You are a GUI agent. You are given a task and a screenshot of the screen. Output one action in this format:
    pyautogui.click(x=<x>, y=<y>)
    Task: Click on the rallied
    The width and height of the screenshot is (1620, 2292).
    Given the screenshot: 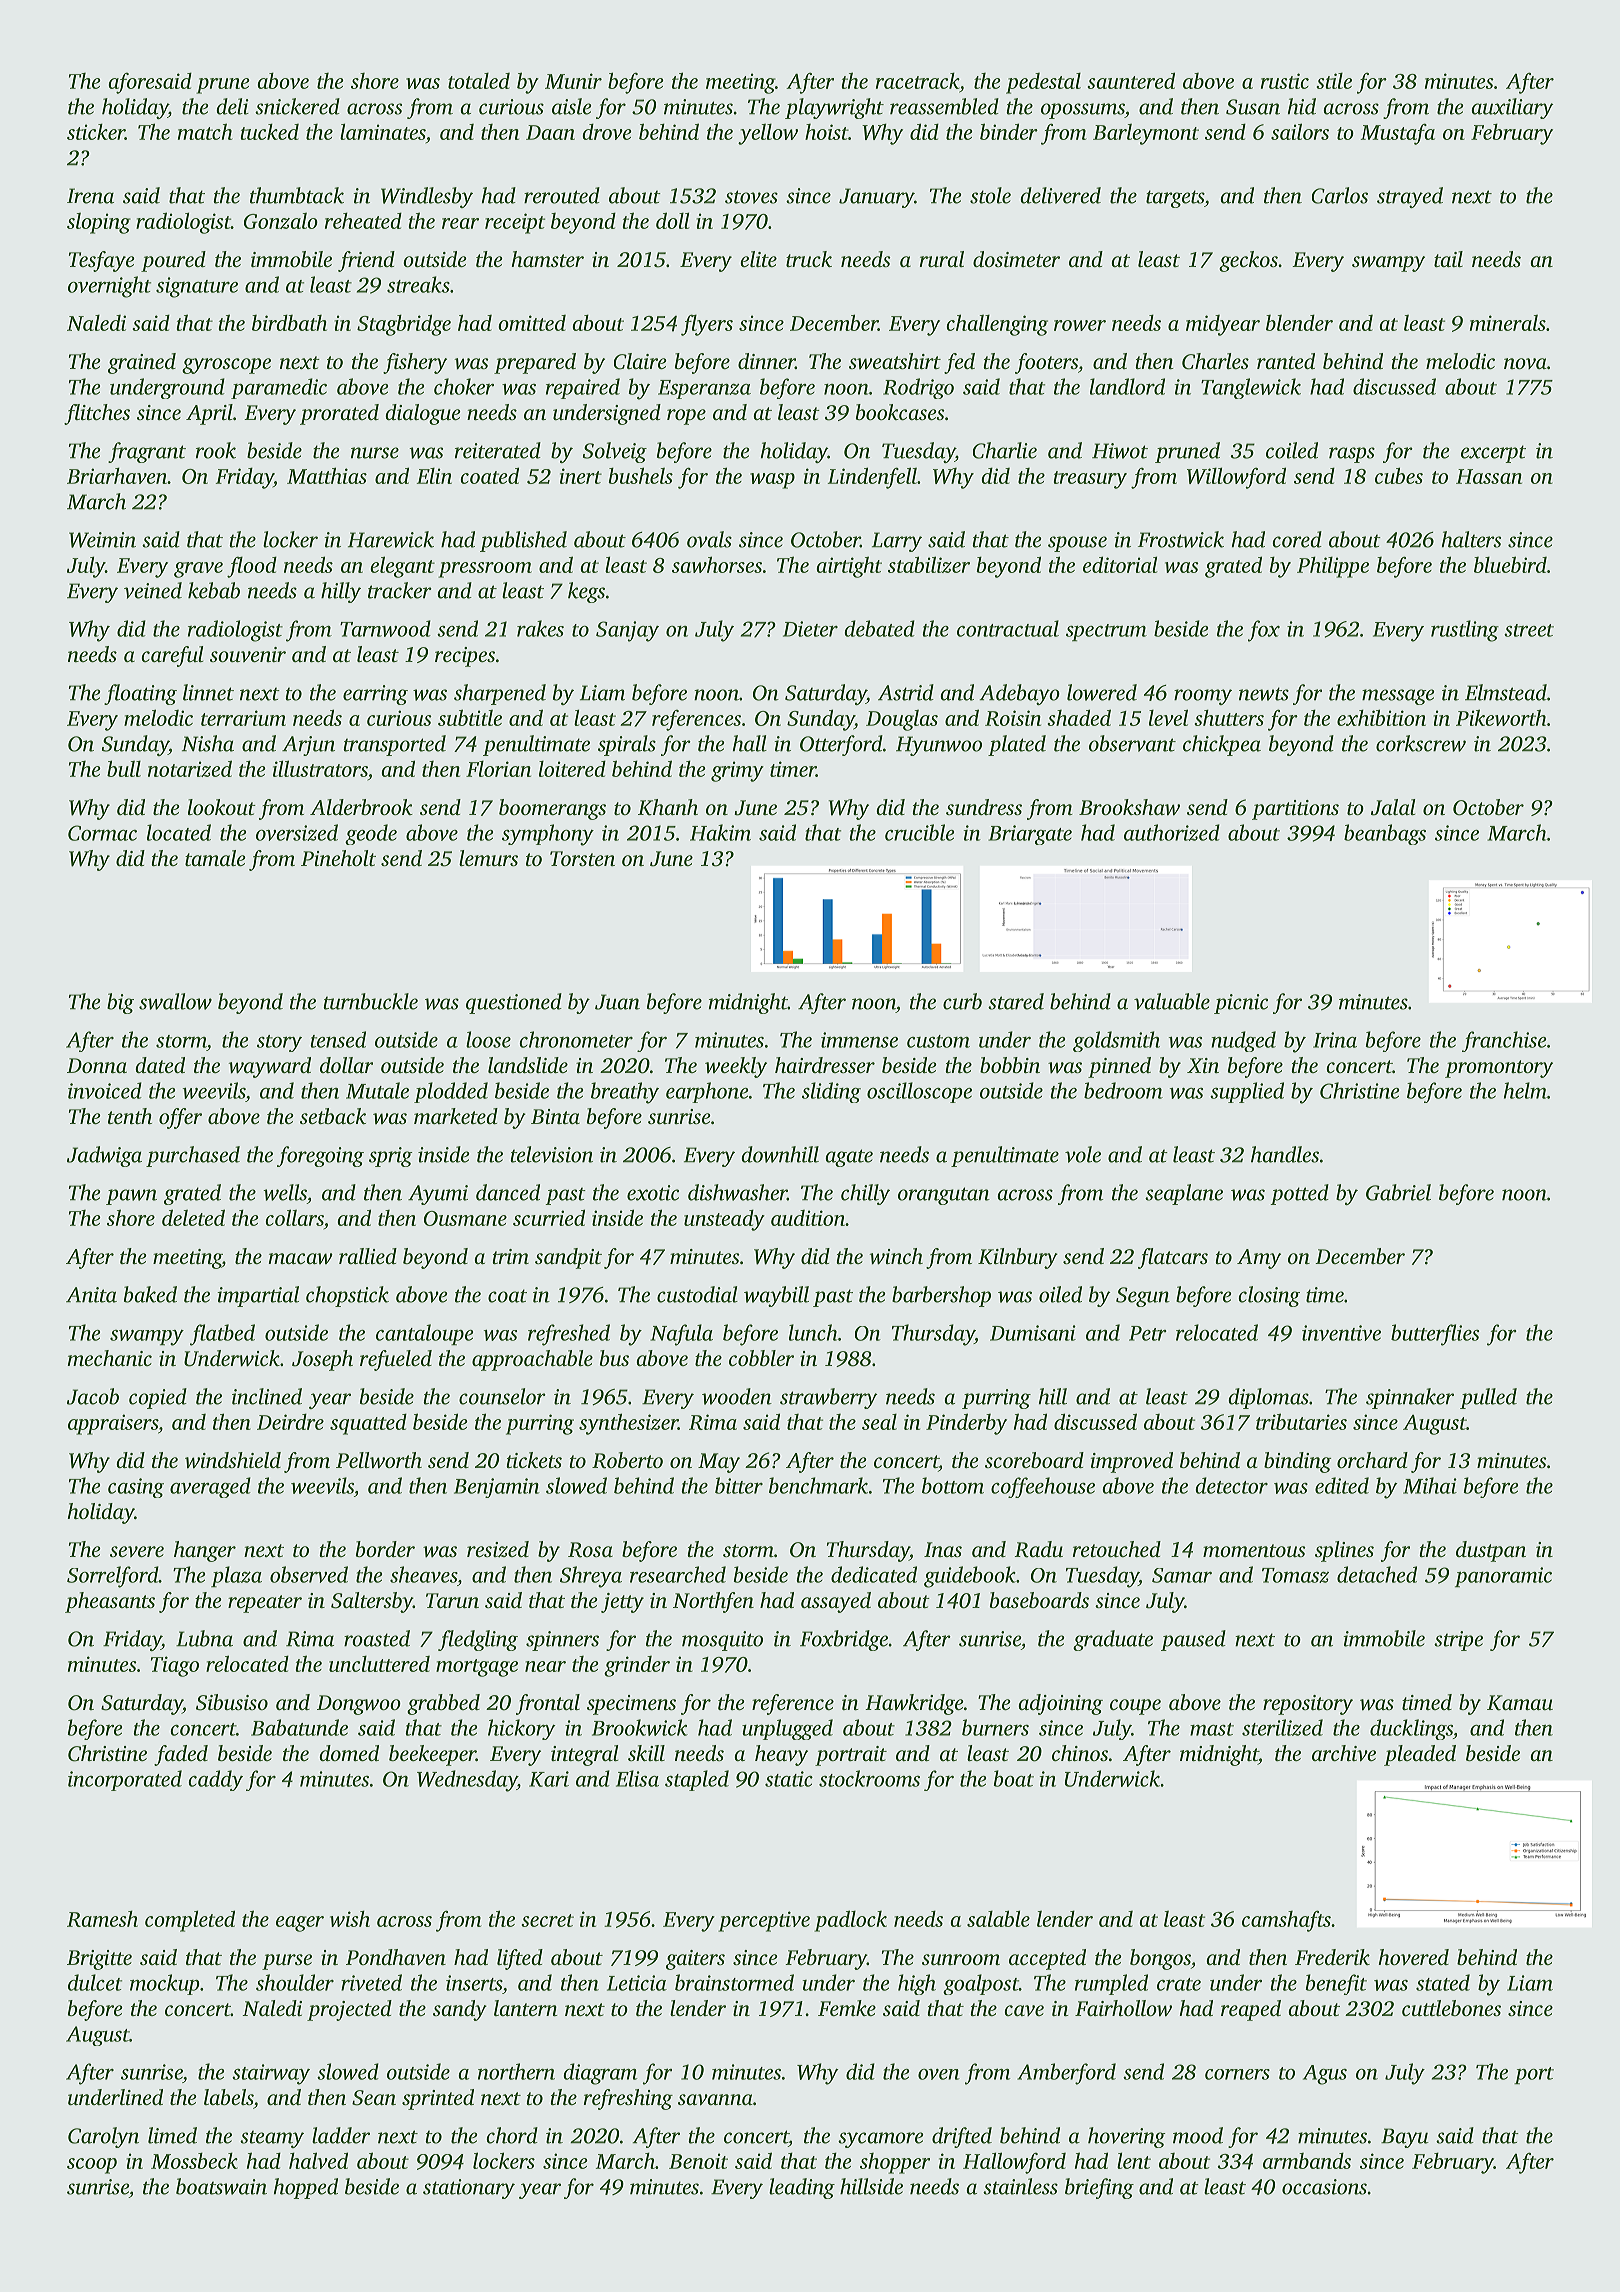 What is the action you would take?
    pyautogui.click(x=368, y=1256)
